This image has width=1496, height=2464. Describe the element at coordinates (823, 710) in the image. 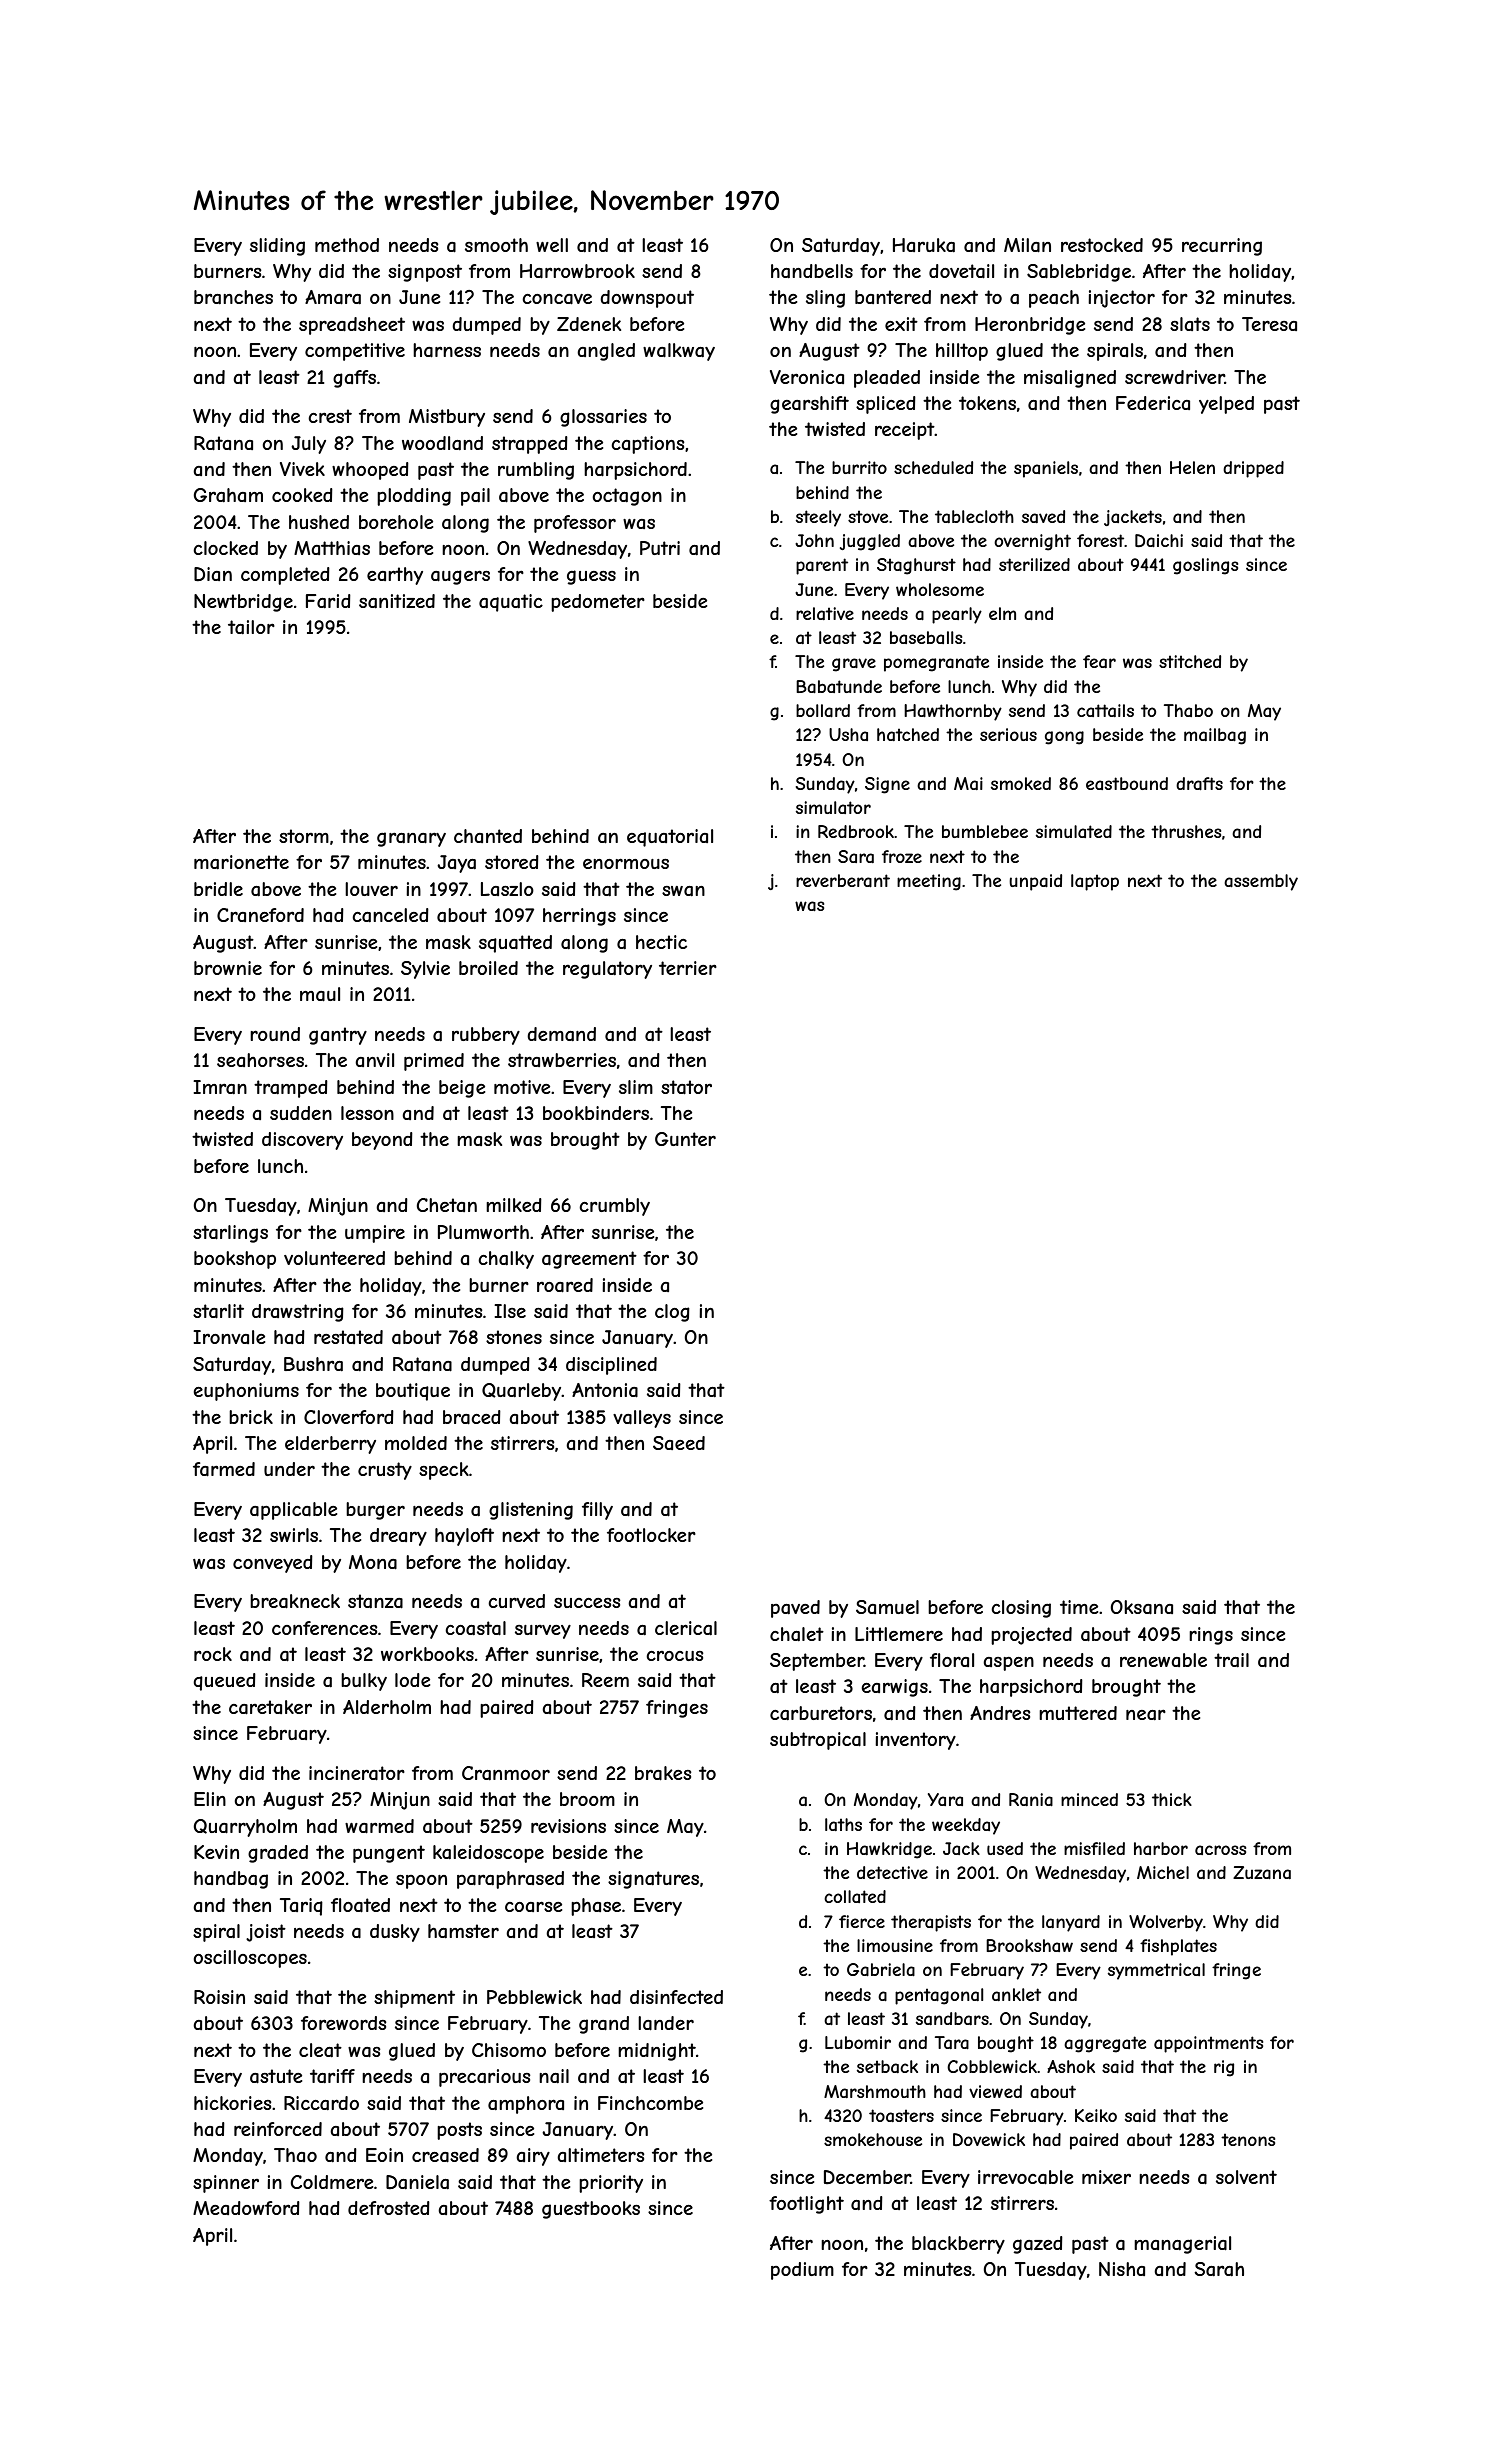

I see `bollard` at that location.
